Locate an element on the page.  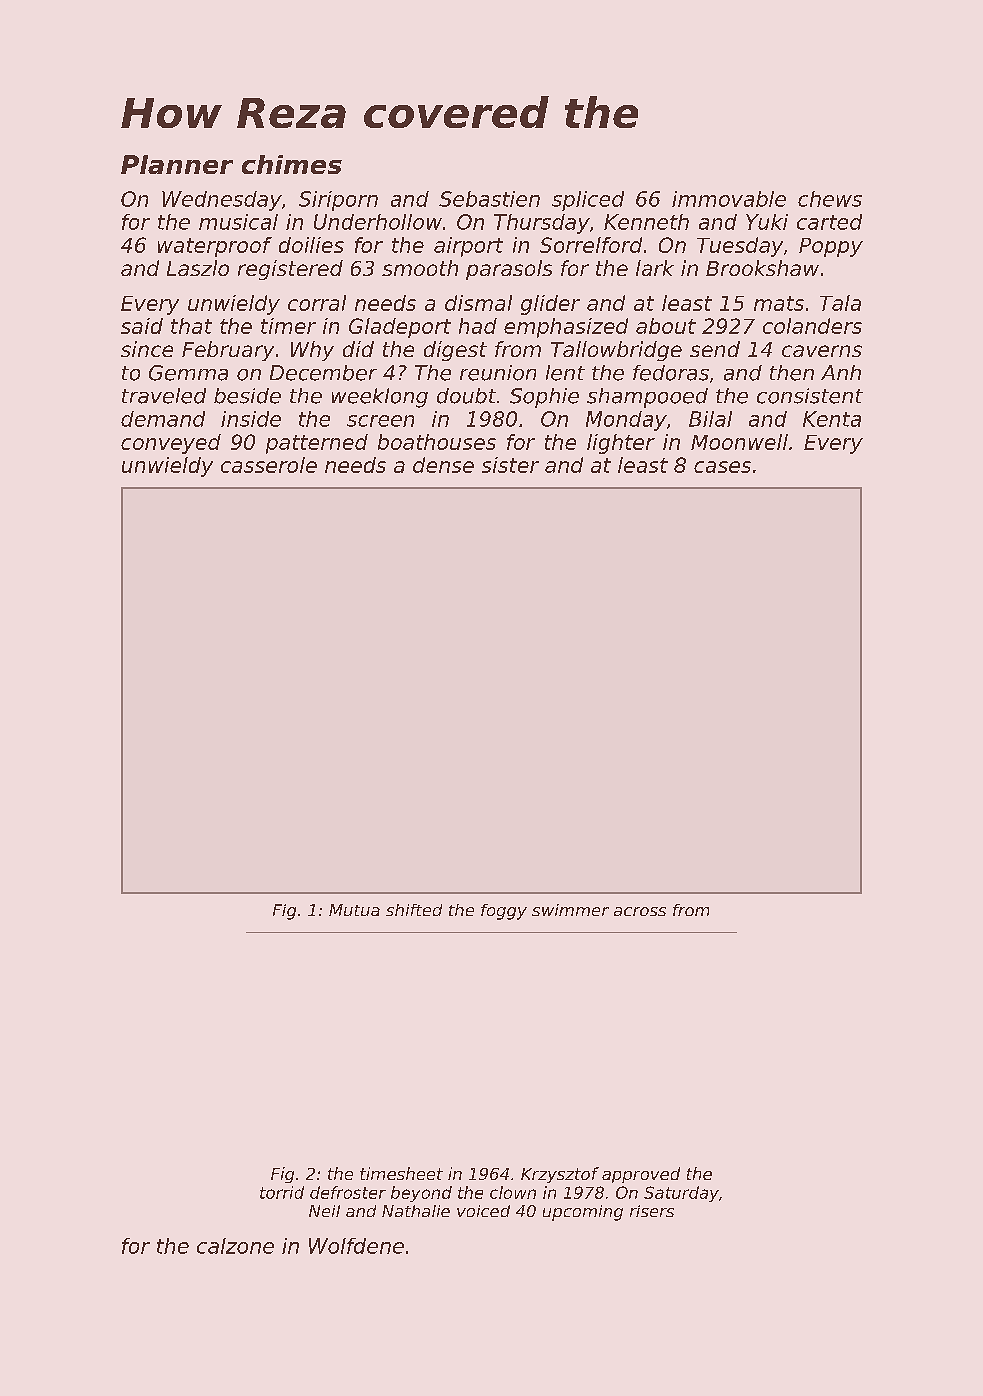
doubt is located at coordinates (466, 396).
